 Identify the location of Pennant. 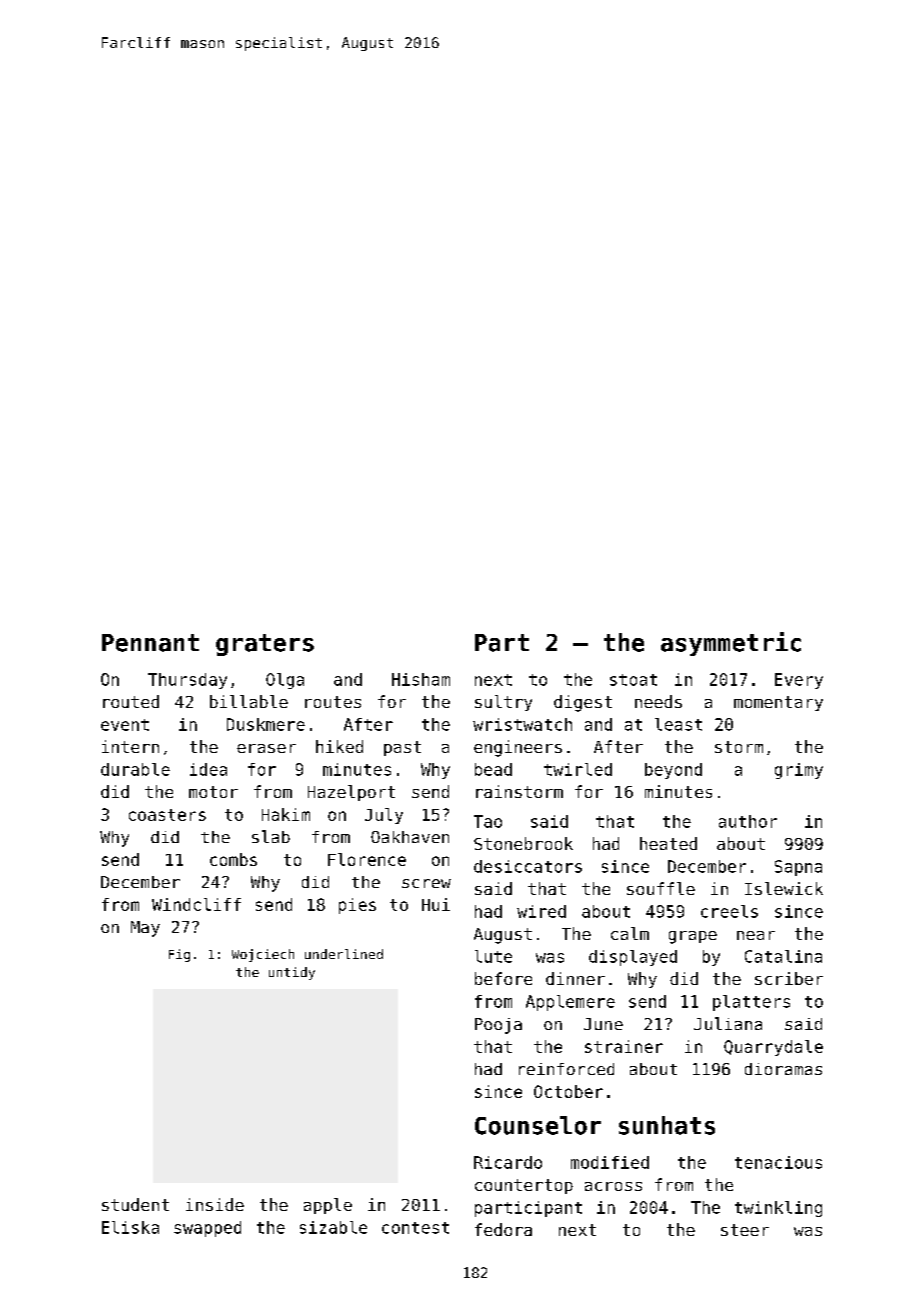
(150, 643).
